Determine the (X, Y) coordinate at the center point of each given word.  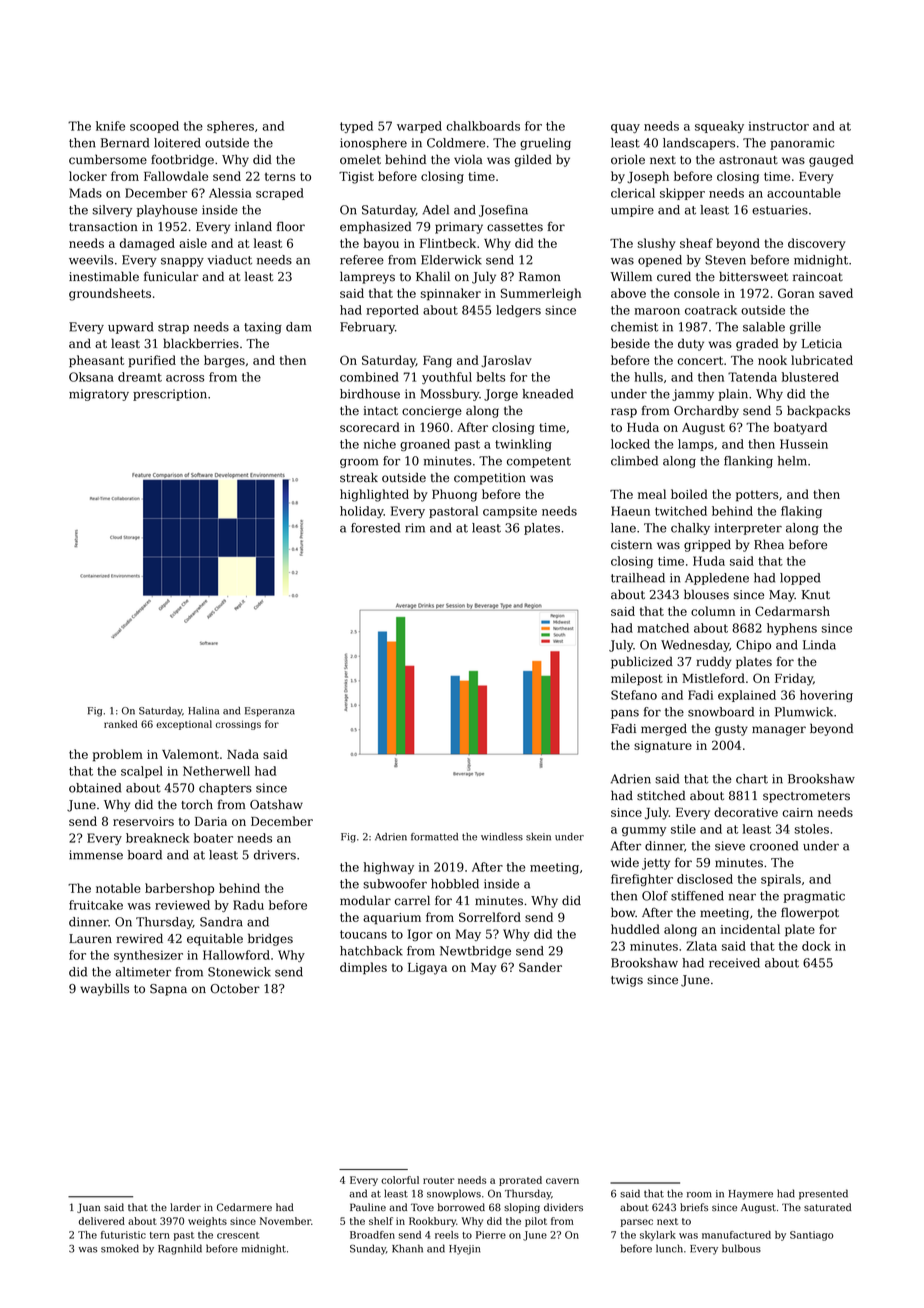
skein (538, 837)
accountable (804, 193)
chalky (690, 529)
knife (110, 126)
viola (468, 159)
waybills (104, 989)
